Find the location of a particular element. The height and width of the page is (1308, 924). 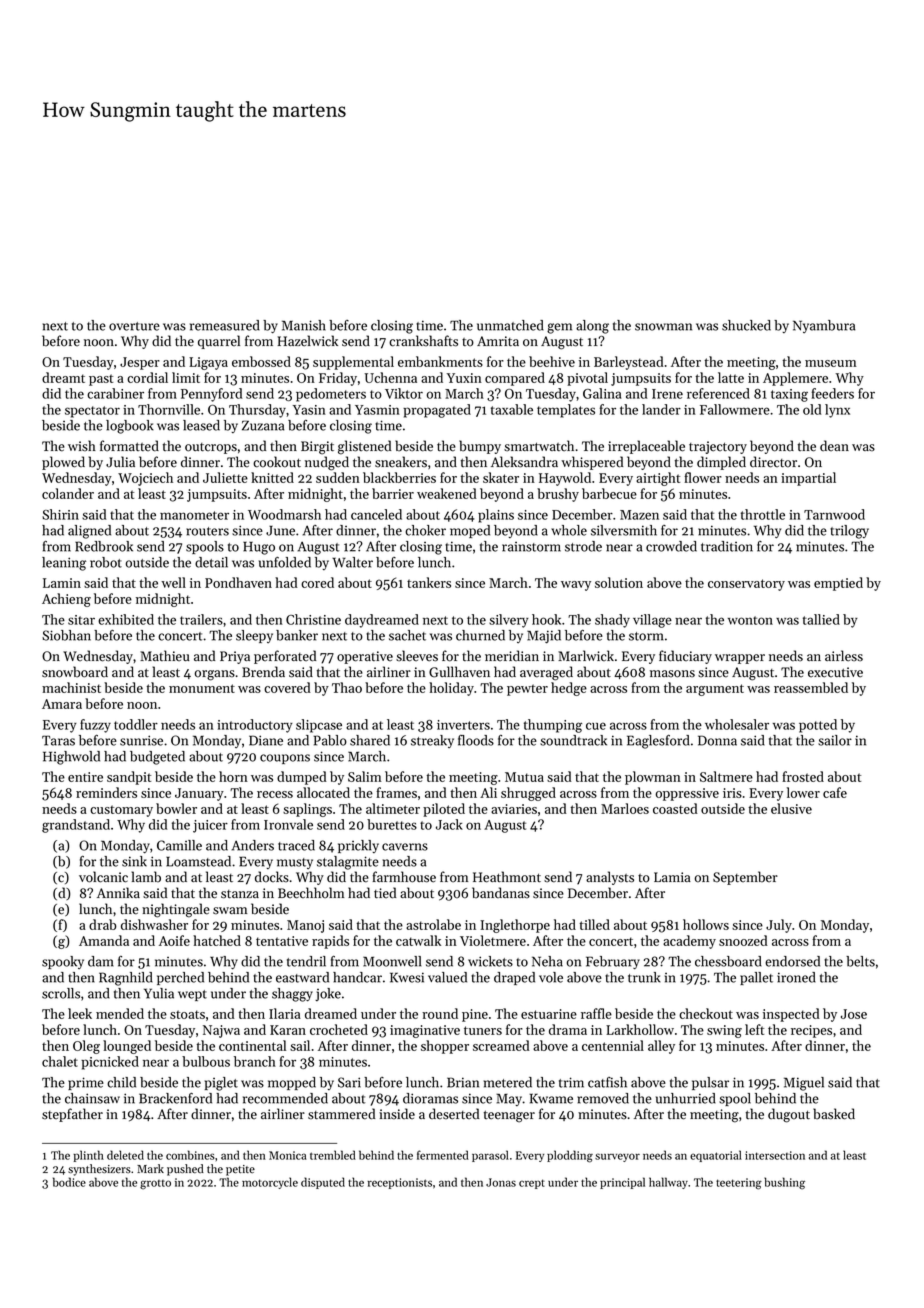

organs is located at coordinates (215, 675).
